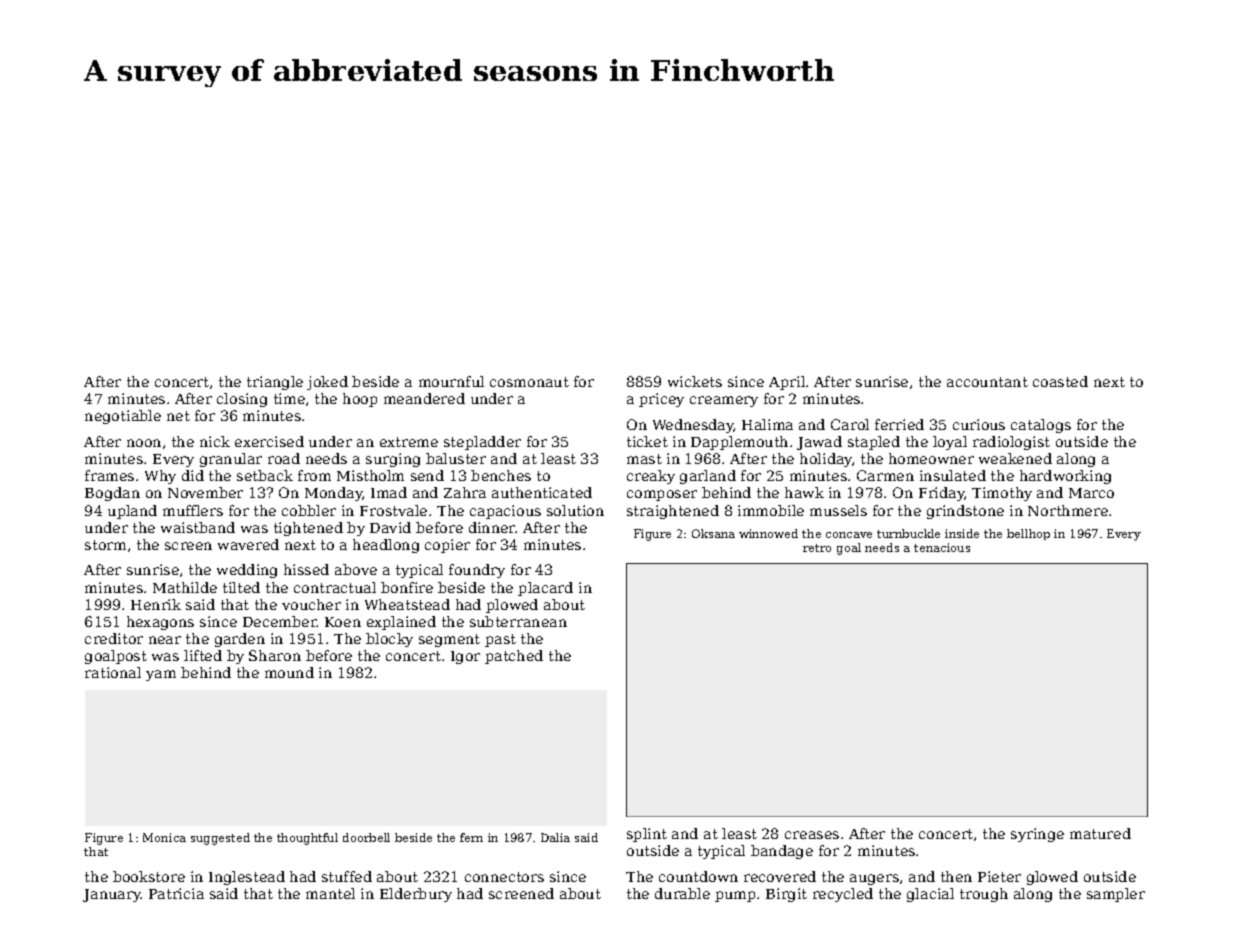 Image resolution: width=1233 pixels, height=952 pixels. I want to click on meandered, so click(424, 398).
